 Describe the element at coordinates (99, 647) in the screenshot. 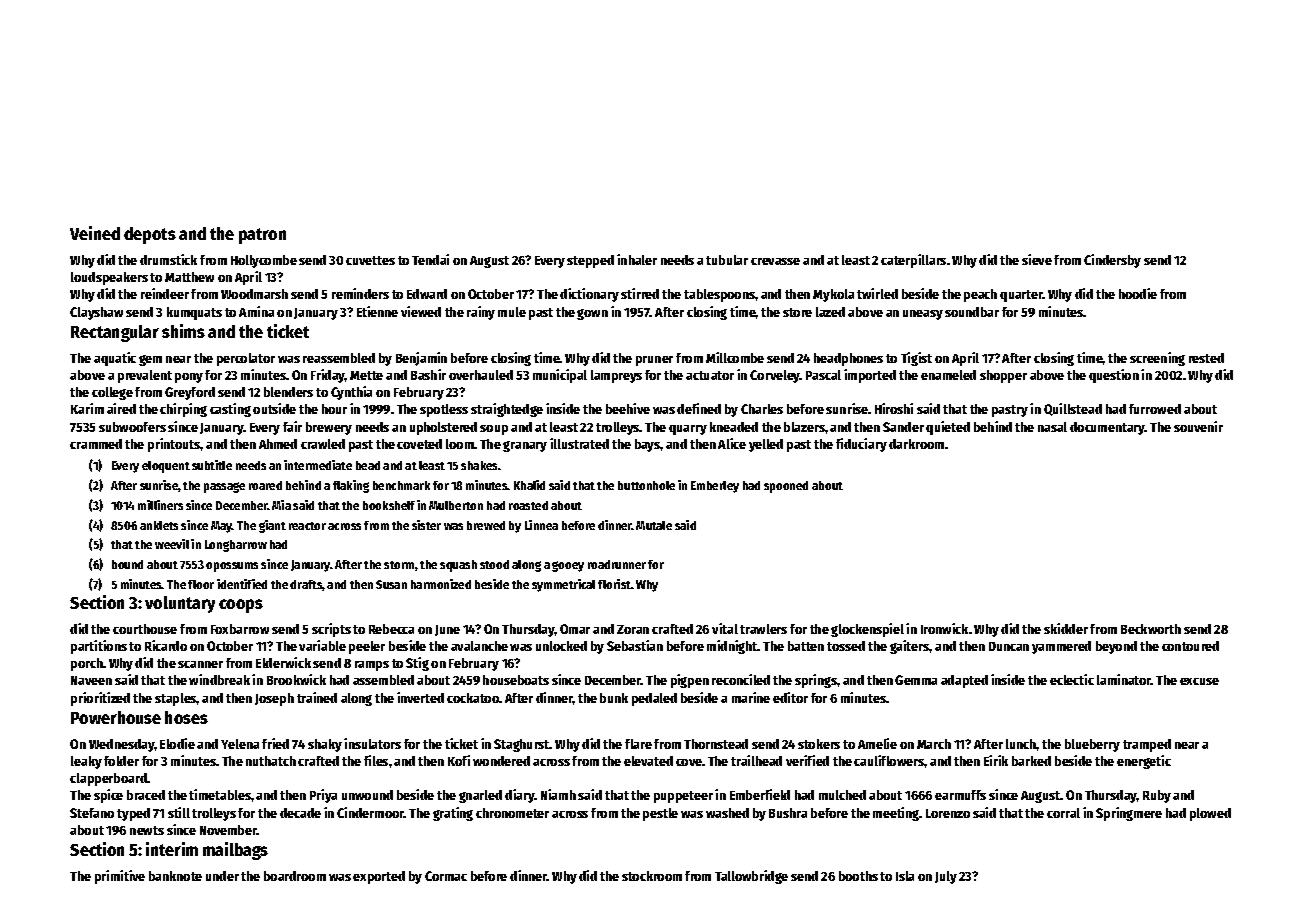

I see `partitions` at that location.
